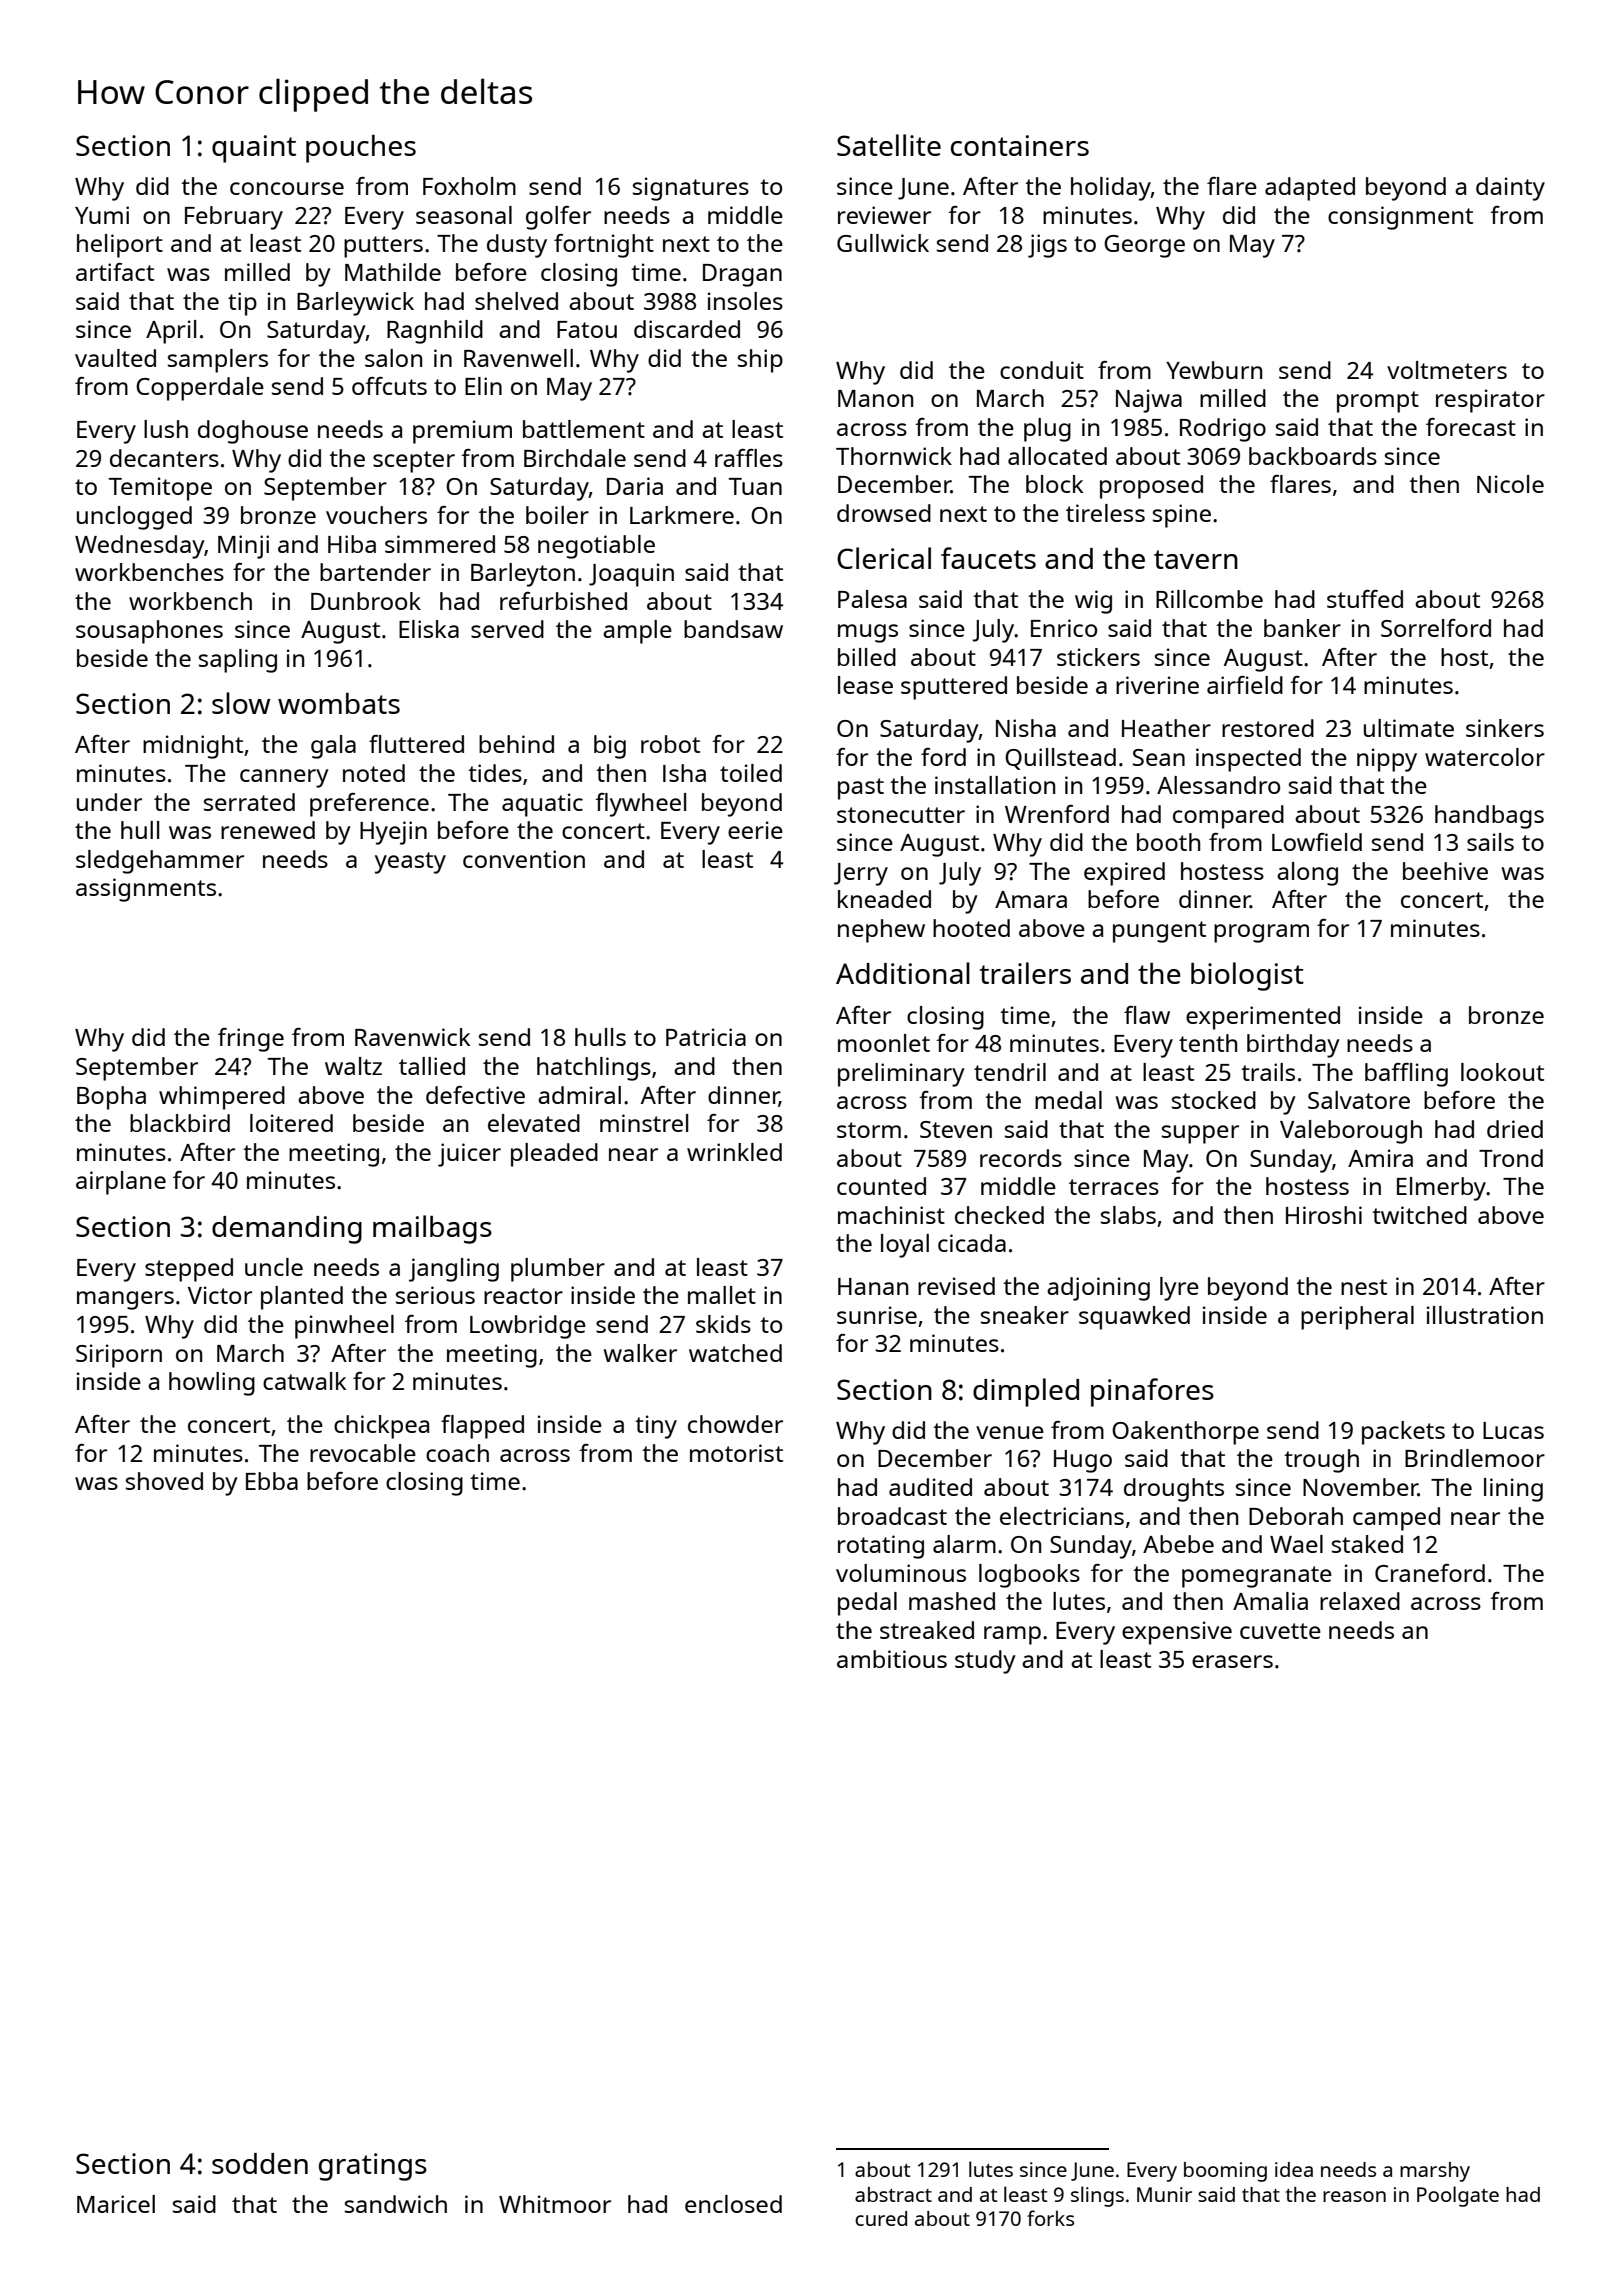 Image resolution: width=1620 pixels, height=2292 pixels. I want to click on artifact, so click(115, 272).
